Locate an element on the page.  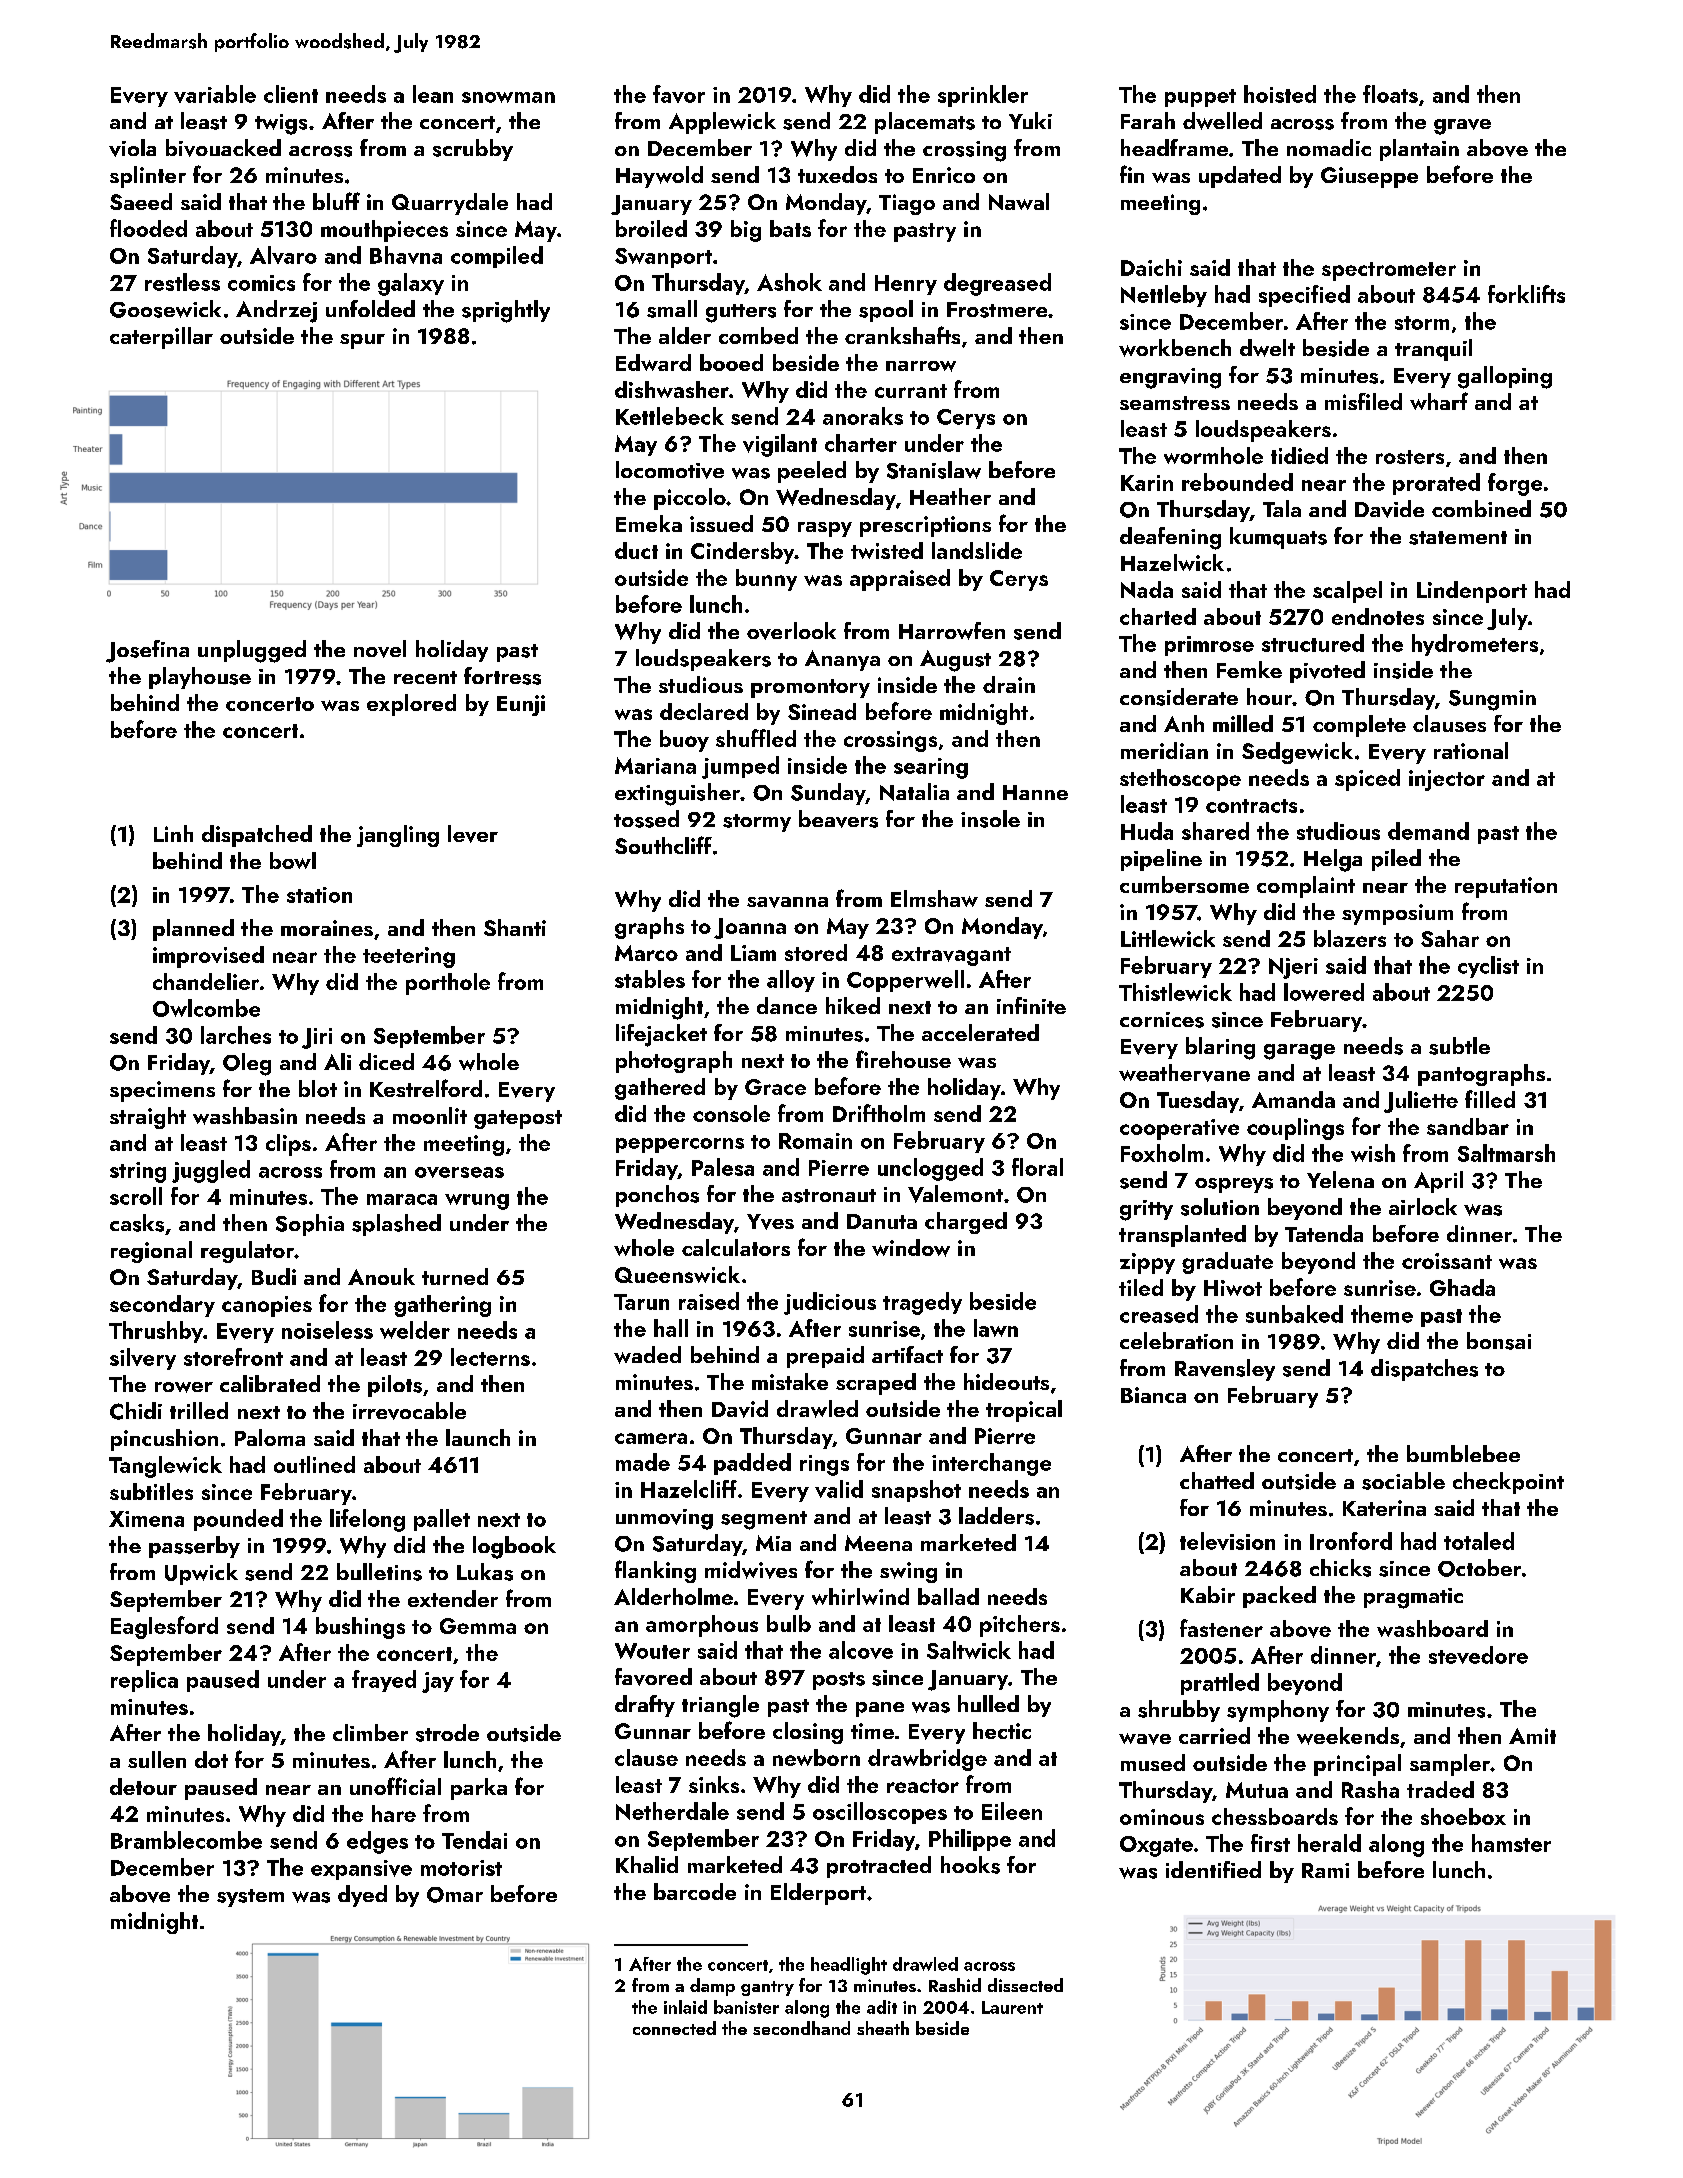
dyed is located at coordinates (362, 1896).
